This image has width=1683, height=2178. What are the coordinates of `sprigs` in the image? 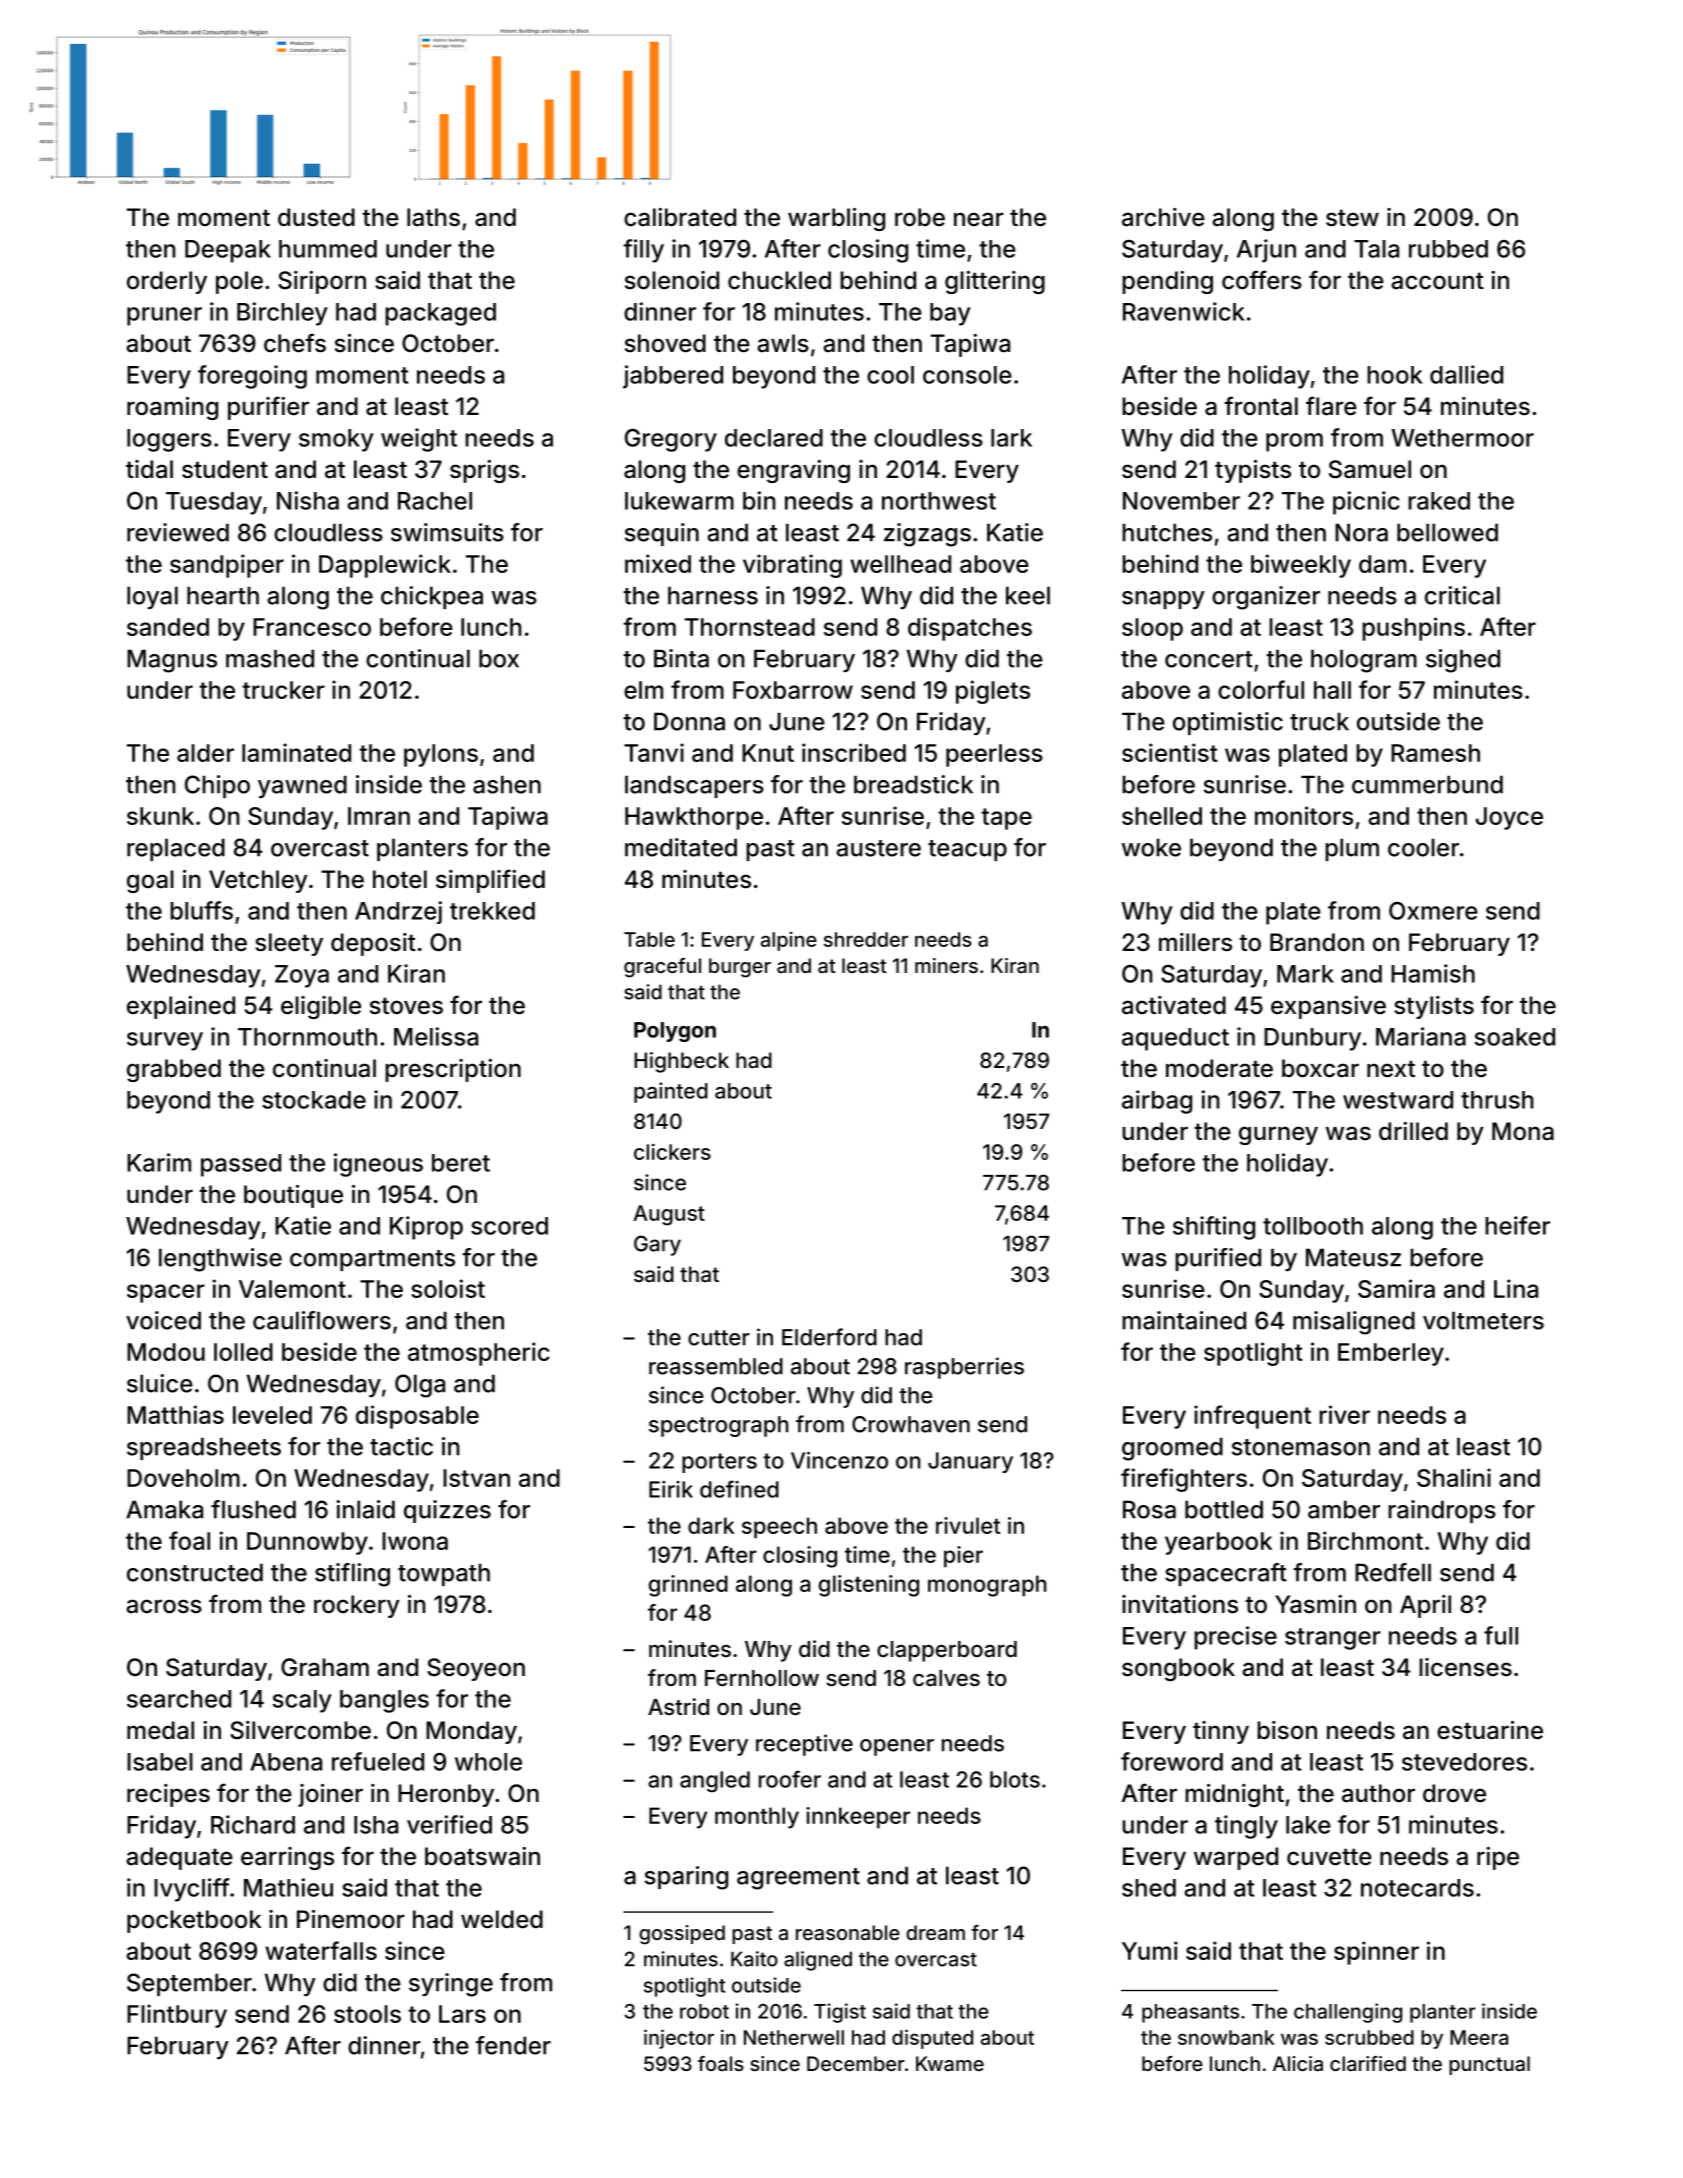 It's located at (484, 471).
